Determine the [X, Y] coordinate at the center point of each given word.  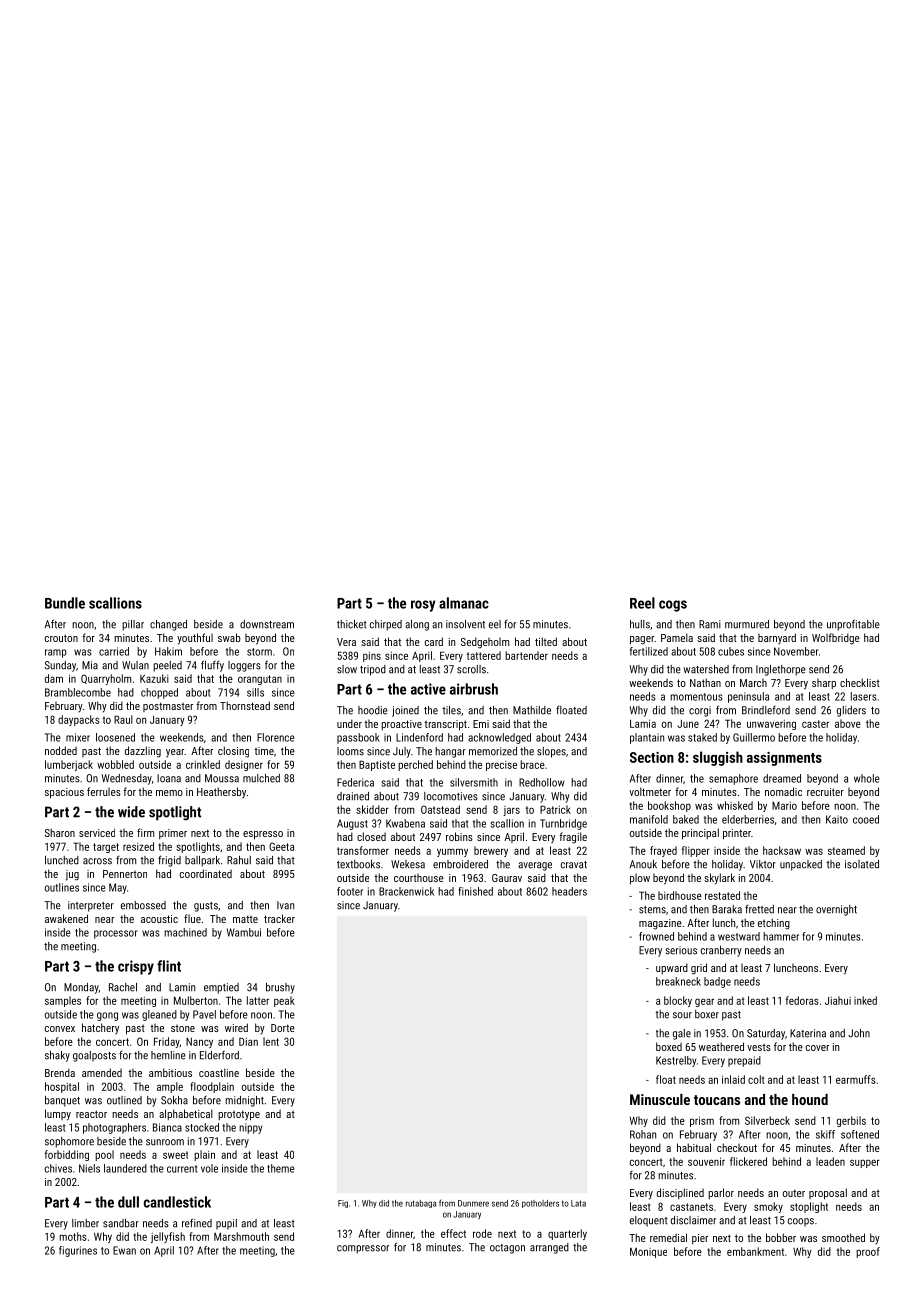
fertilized [649, 651]
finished [475, 891]
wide [131, 812]
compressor [363, 1249]
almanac [464, 603]
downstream [267, 624]
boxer [707, 1014]
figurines [78, 1251]
